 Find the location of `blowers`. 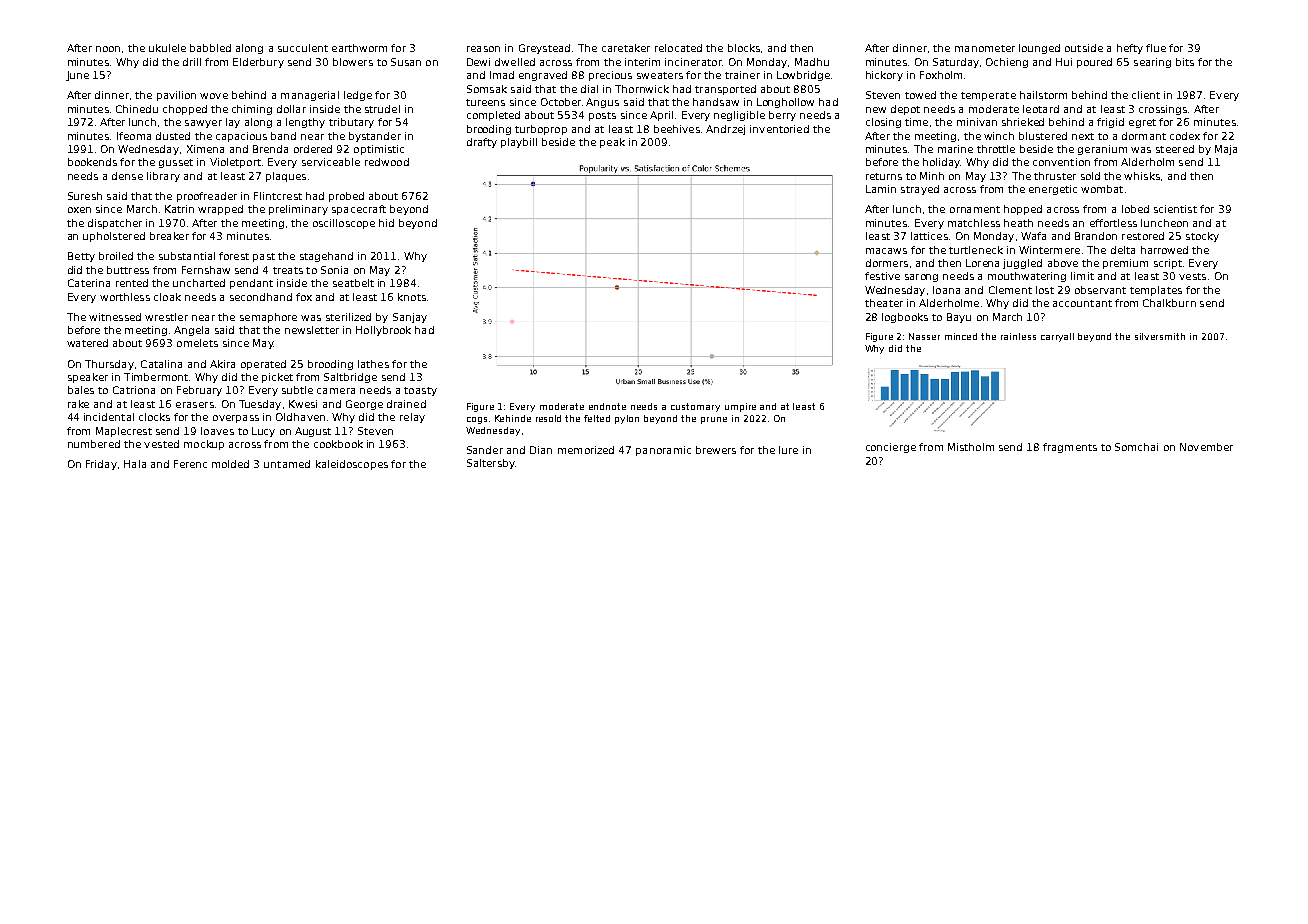

blowers is located at coordinates (353, 62).
